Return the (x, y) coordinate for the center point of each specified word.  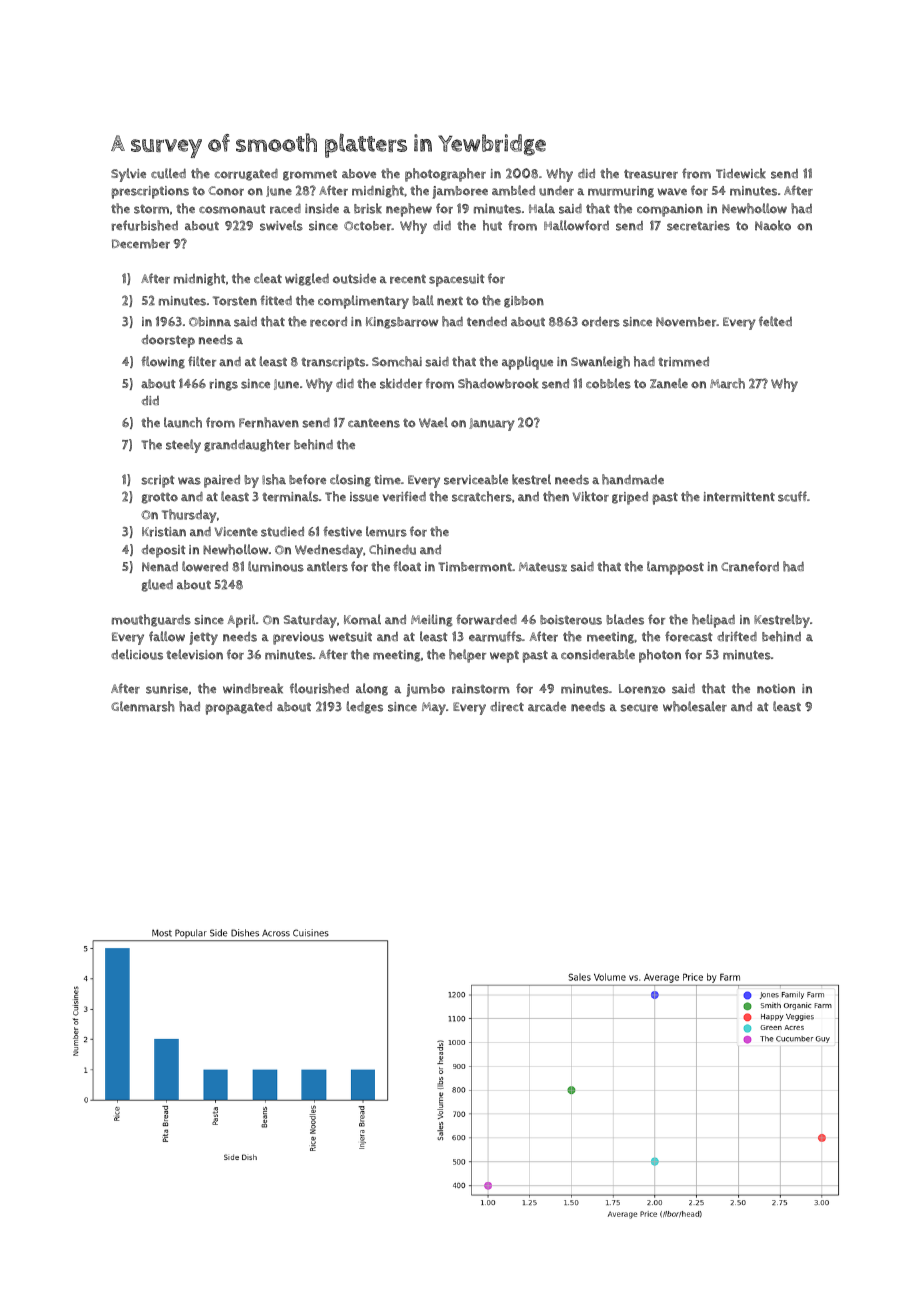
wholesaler (695, 706)
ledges (365, 707)
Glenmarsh (143, 706)
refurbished (144, 225)
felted (775, 321)
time (387, 480)
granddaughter (247, 445)
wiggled (307, 279)
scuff (792, 496)
